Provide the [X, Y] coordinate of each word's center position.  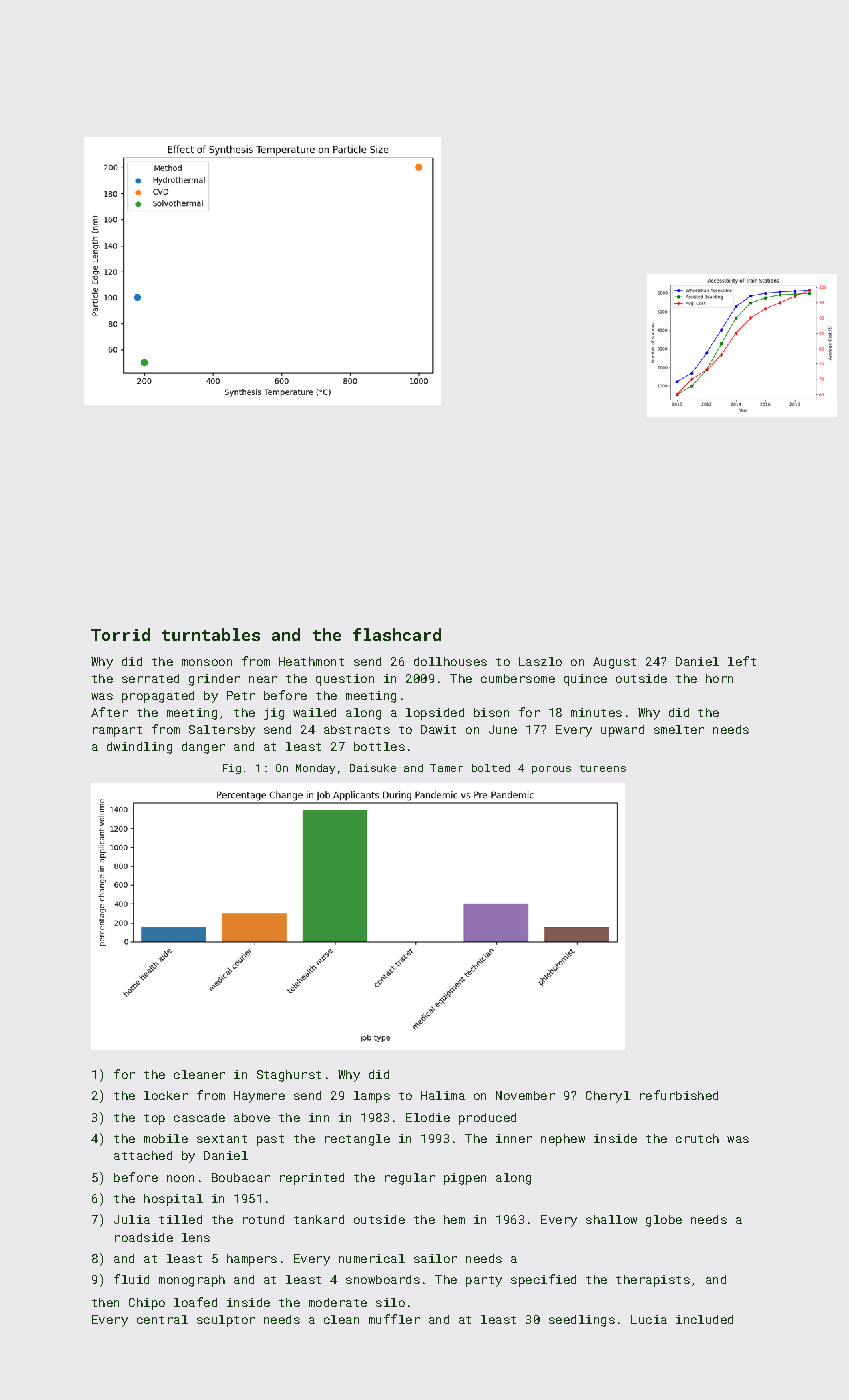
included [704, 1319]
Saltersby [222, 731]
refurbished [679, 1095]
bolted [491, 768]
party [484, 1281]
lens [196, 1237]
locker [166, 1095]
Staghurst [289, 1076]
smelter [679, 729]
